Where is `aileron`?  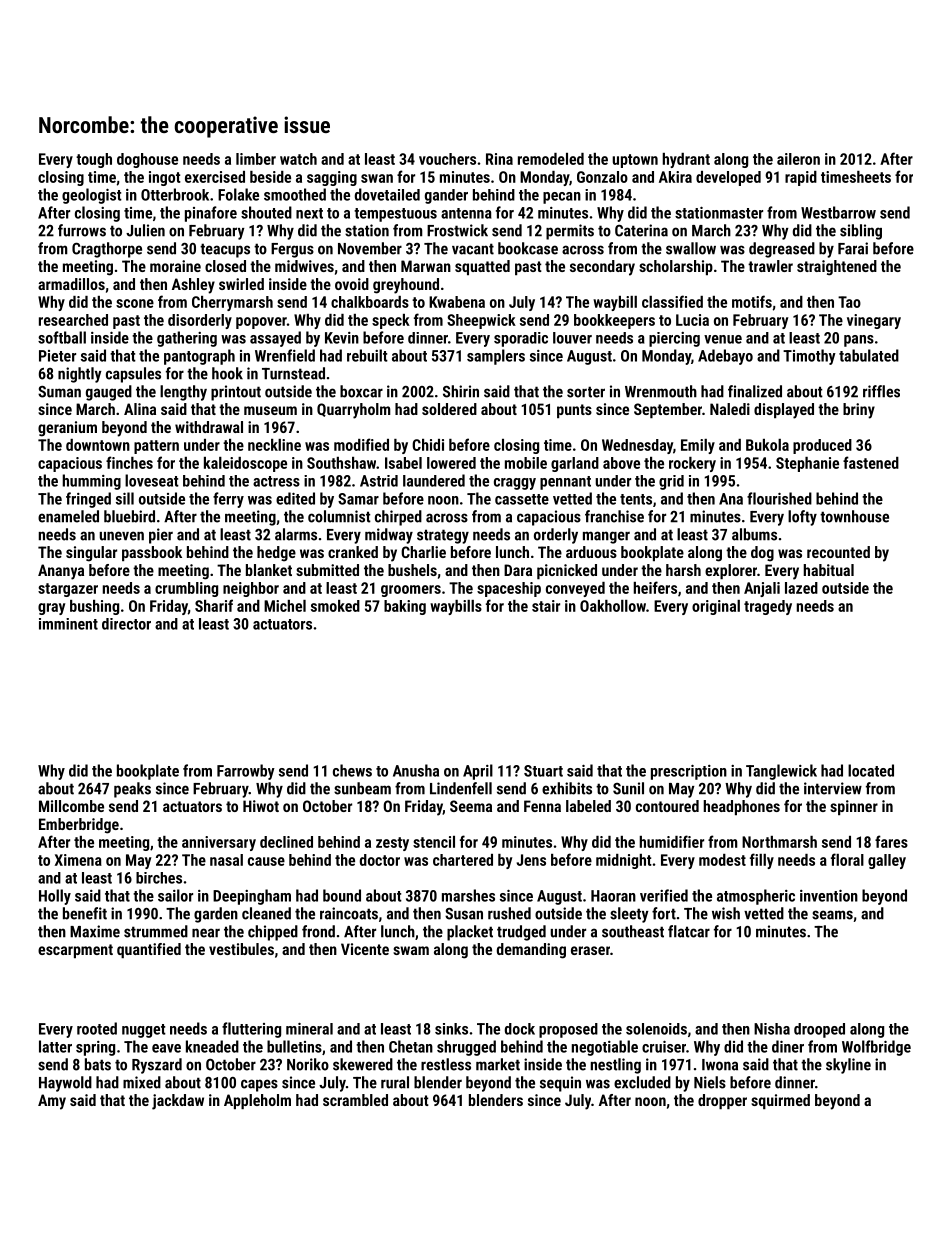 aileron is located at coordinates (798, 159).
